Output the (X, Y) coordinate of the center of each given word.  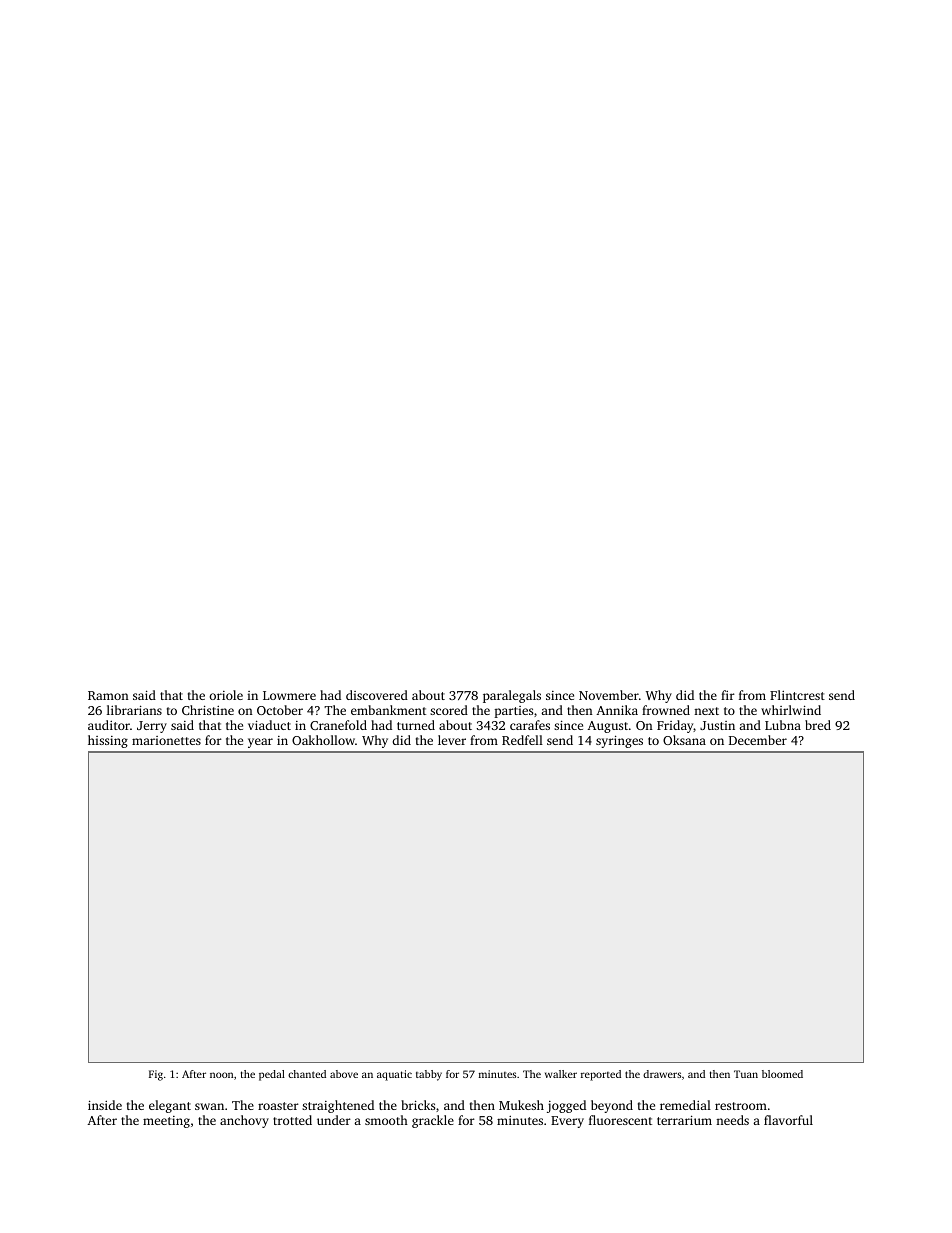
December (758, 740)
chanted (307, 1074)
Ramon (108, 695)
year (260, 743)
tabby (429, 1075)
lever (452, 740)
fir (728, 695)
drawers (662, 1074)
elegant (170, 1106)
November (609, 695)
